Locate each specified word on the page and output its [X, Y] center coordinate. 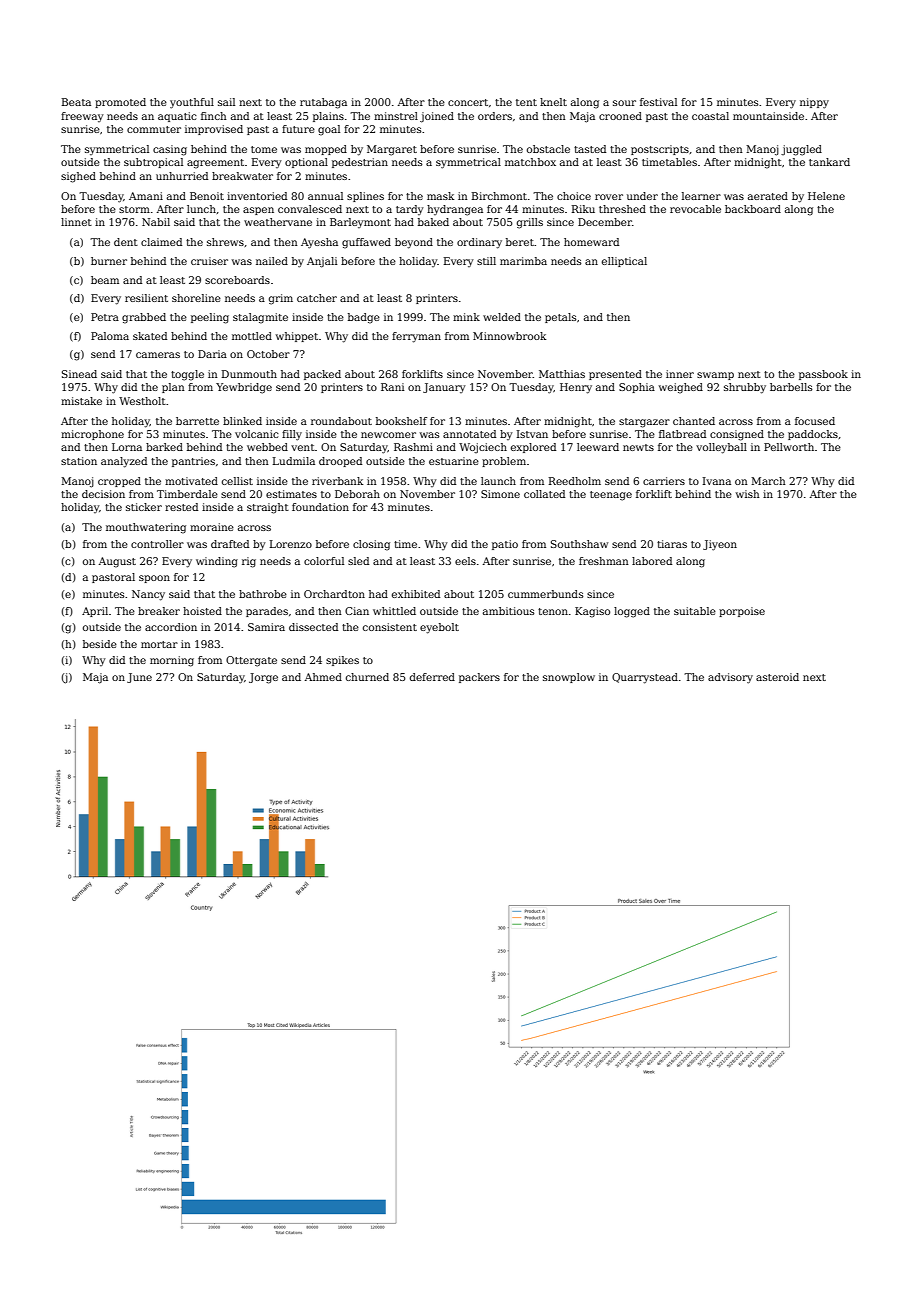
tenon [553, 611]
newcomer [388, 435]
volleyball [721, 448]
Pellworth [789, 447]
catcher [317, 298]
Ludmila [294, 461]
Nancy [148, 595]
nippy [814, 103]
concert [468, 102]
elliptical [624, 262]
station [79, 461]
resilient [146, 298]
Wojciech [483, 448]
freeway [82, 117]
